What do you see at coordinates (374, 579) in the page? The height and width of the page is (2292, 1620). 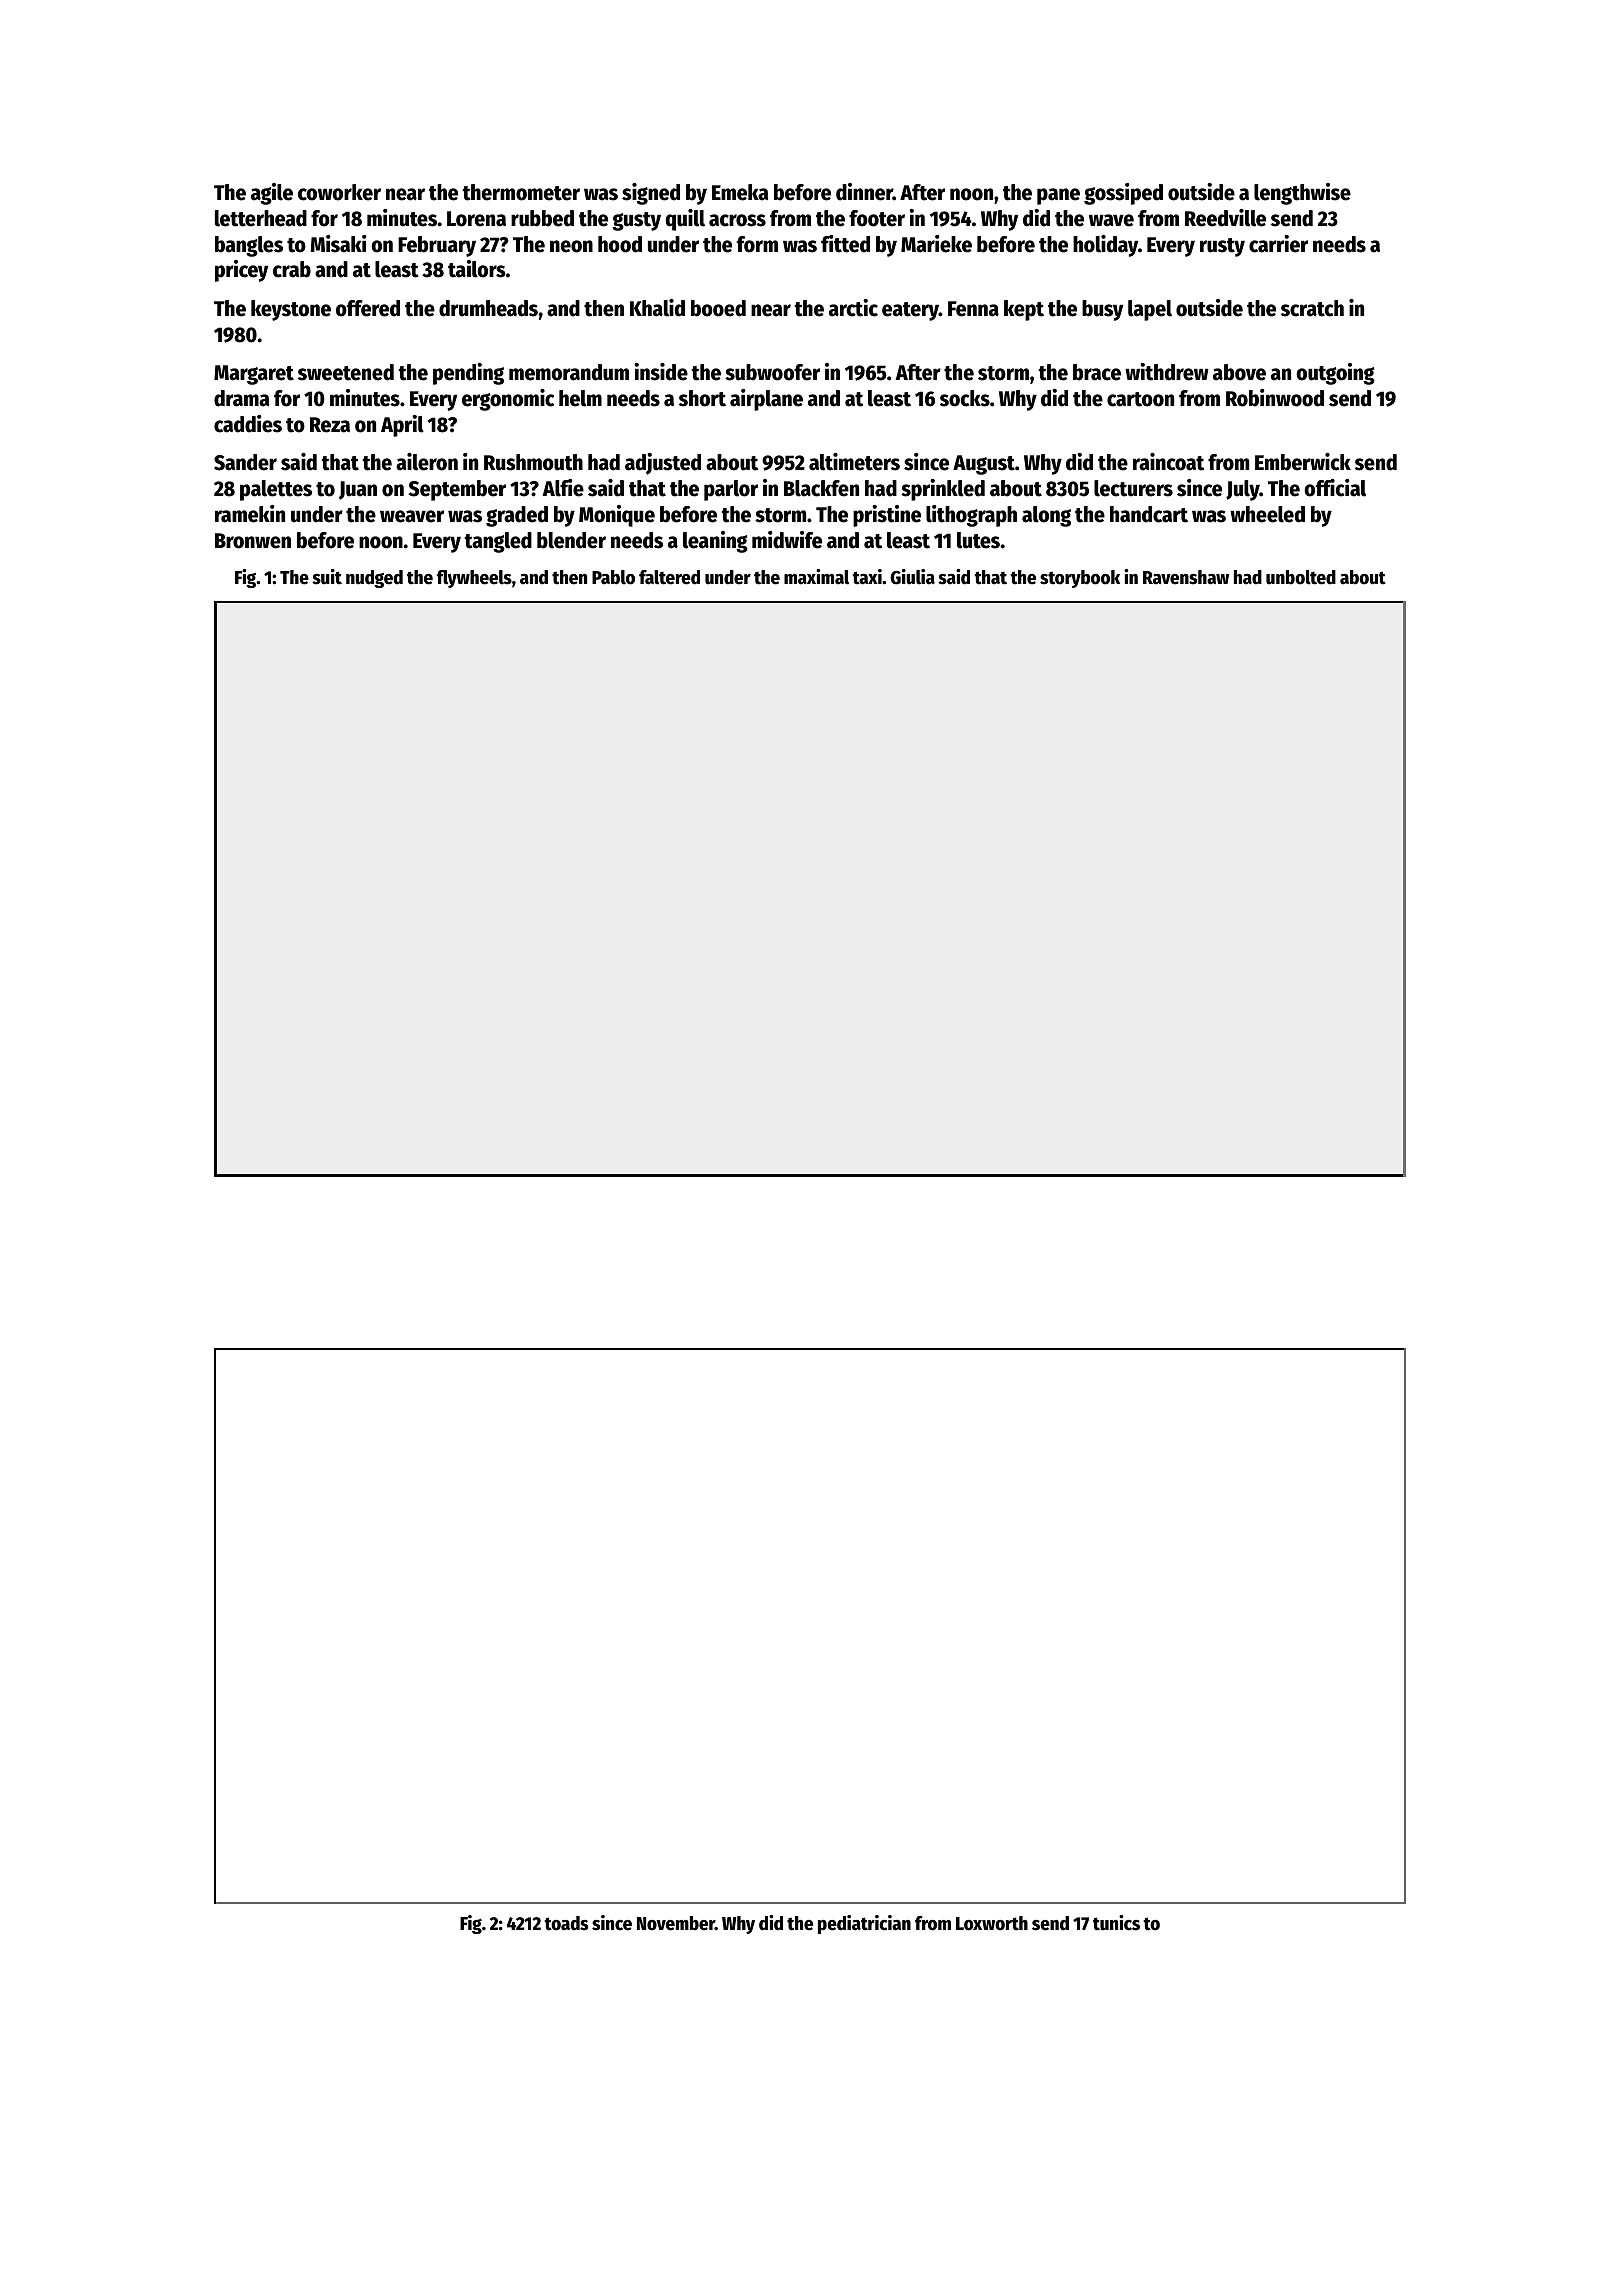 I see `nudged` at bounding box center [374, 579].
